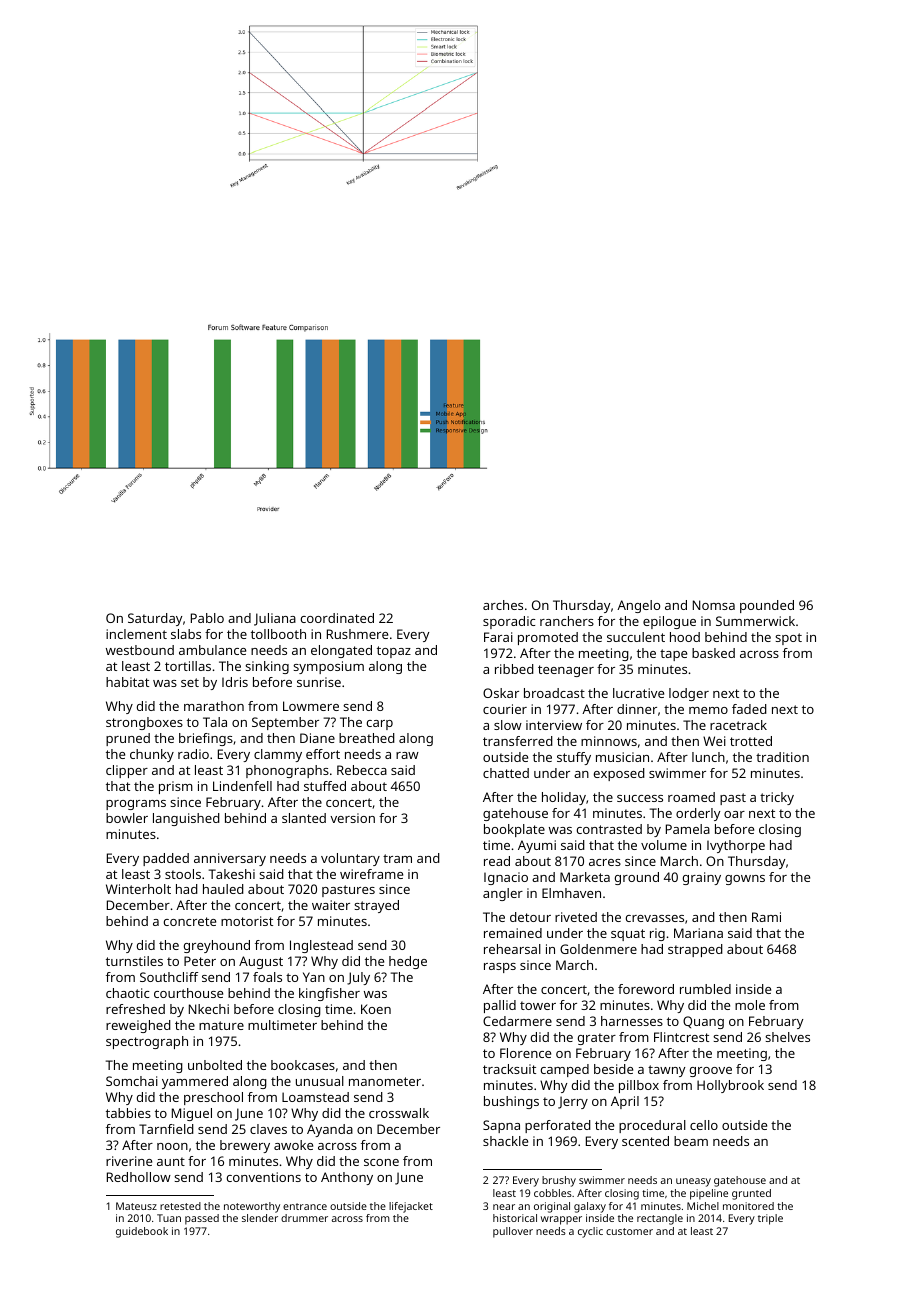 The width and height of the screenshot is (924, 1308). What do you see at coordinates (142, 1232) in the screenshot?
I see `guidebook` at bounding box center [142, 1232].
